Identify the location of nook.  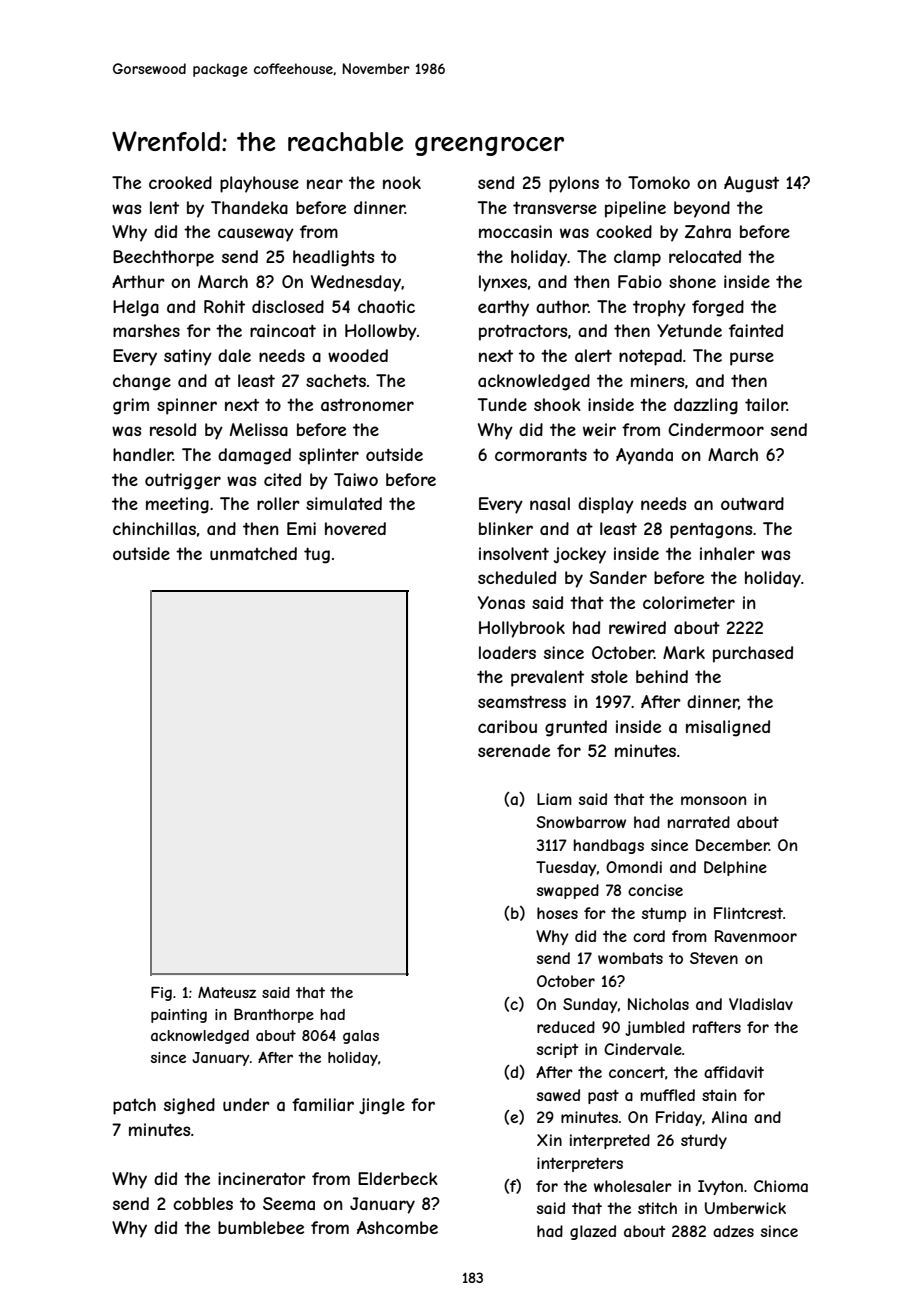
(402, 182).
